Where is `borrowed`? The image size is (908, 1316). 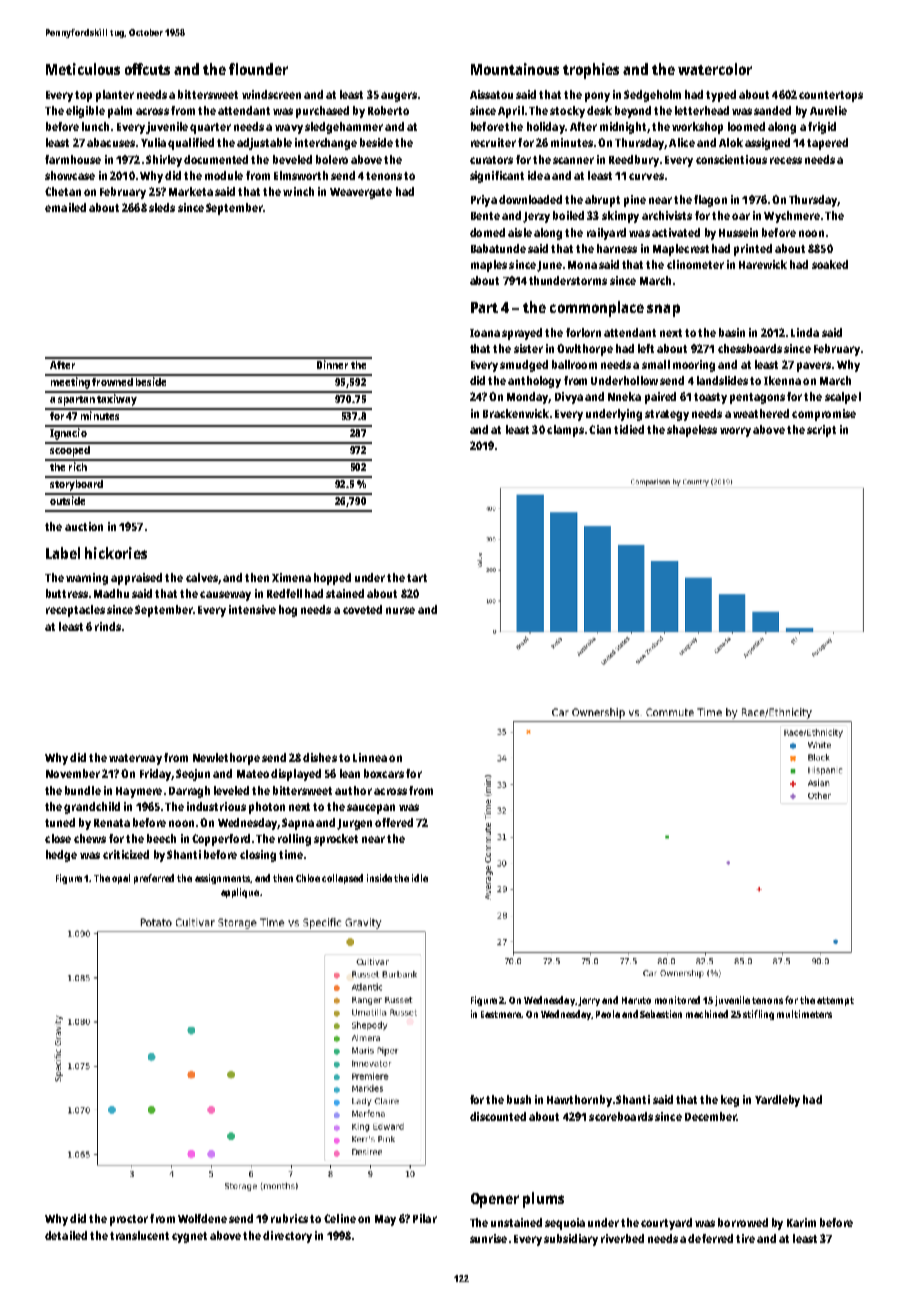
borrowed is located at coordinates (743, 1222).
